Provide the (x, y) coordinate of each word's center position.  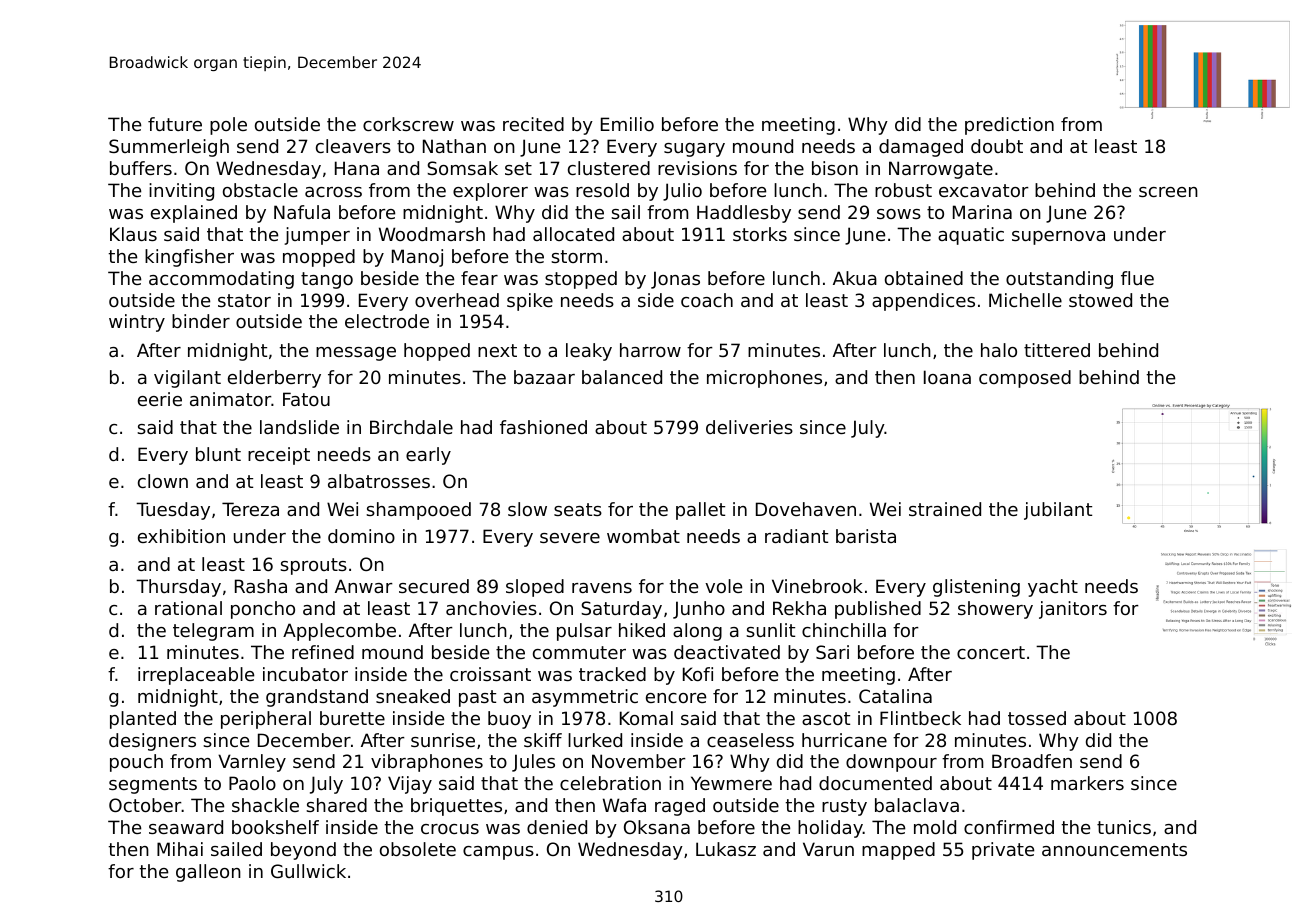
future (175, 124)
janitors (1073, 610)
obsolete (418, 849)
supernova (1058, 238)
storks (760, 234)
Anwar (364, 586)
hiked (642, 630)
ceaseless (750, 740)
